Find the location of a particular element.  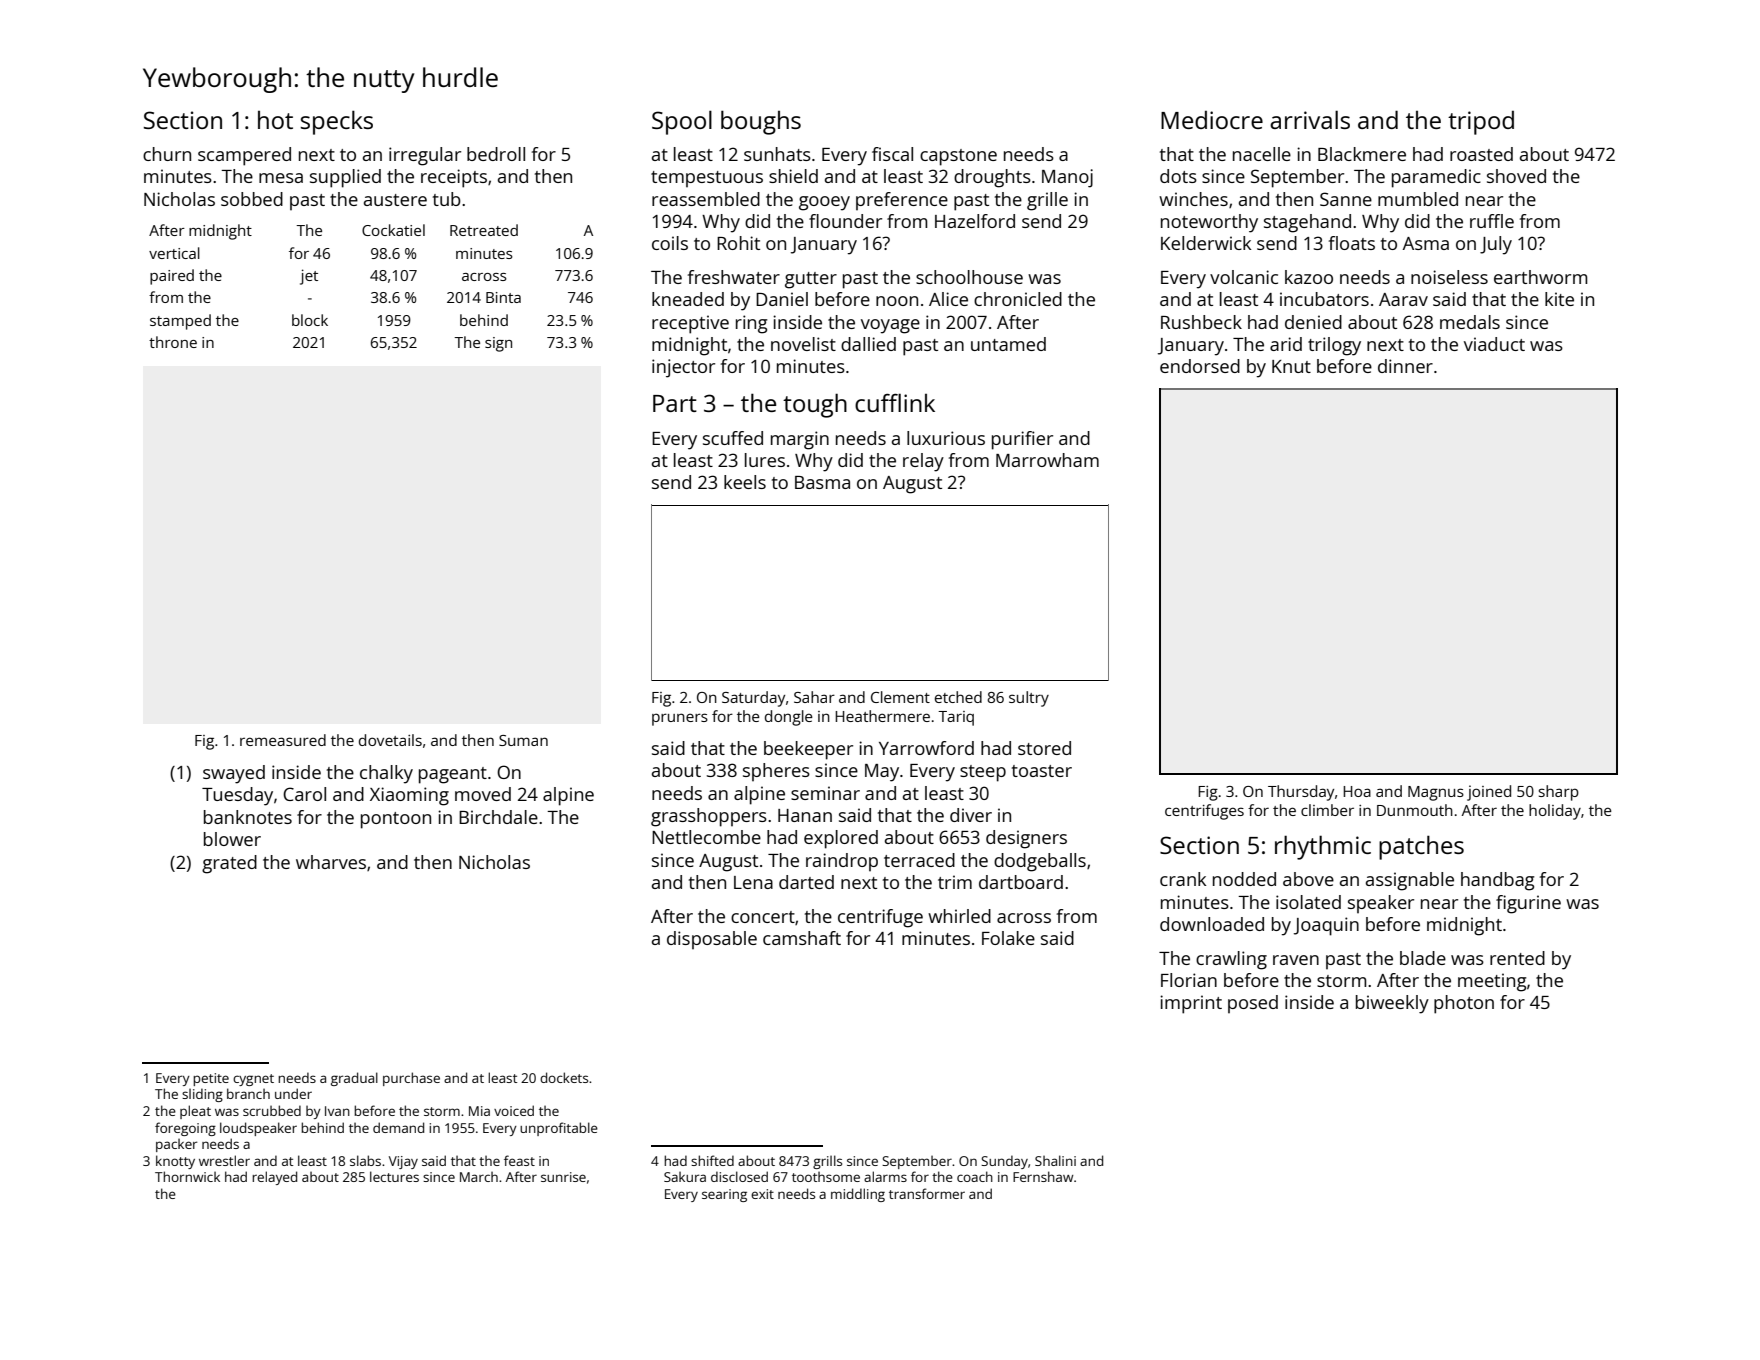

churn is located at coordinates (167, 154).
